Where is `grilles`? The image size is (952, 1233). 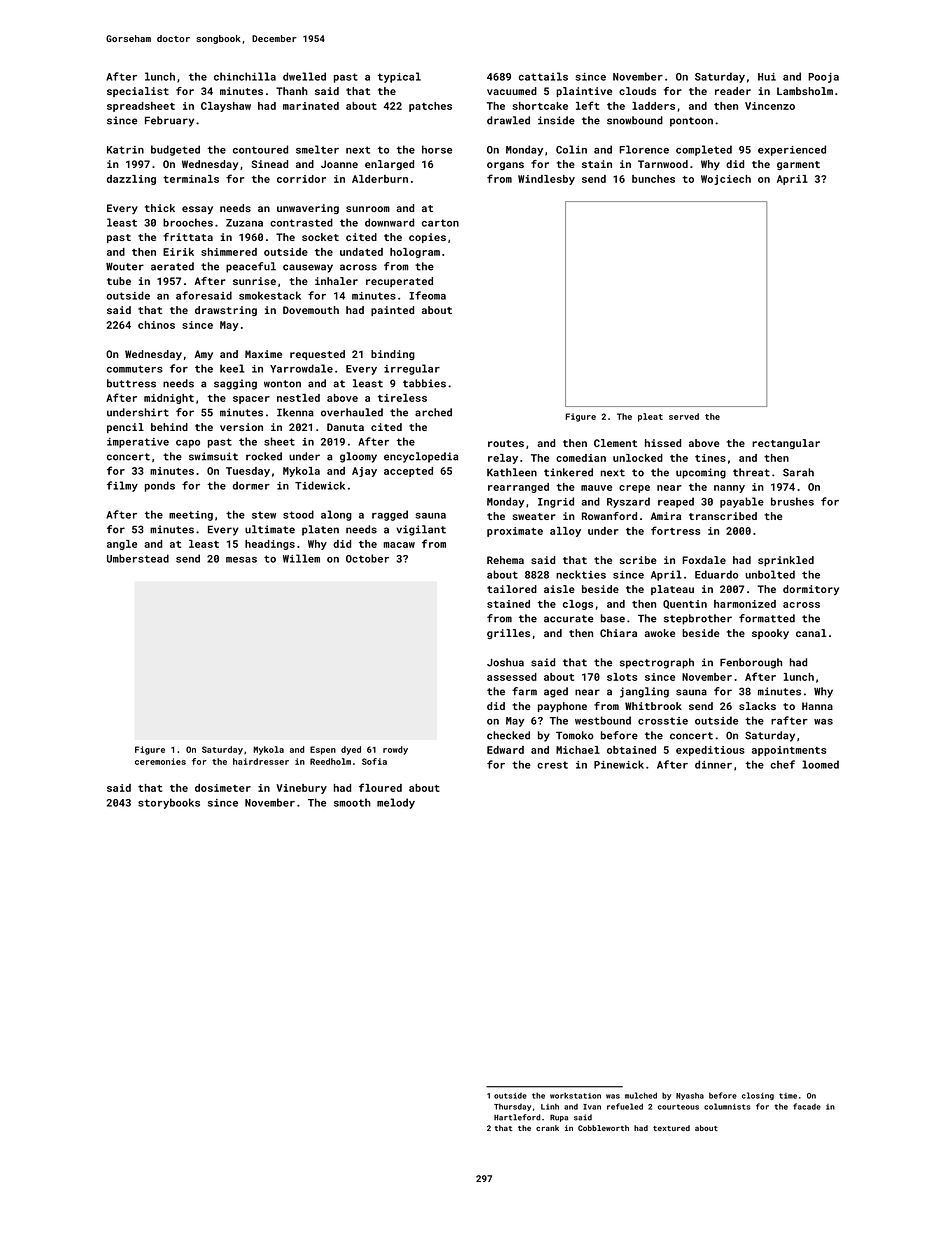 grilles is located at coordinates (508, 634).
